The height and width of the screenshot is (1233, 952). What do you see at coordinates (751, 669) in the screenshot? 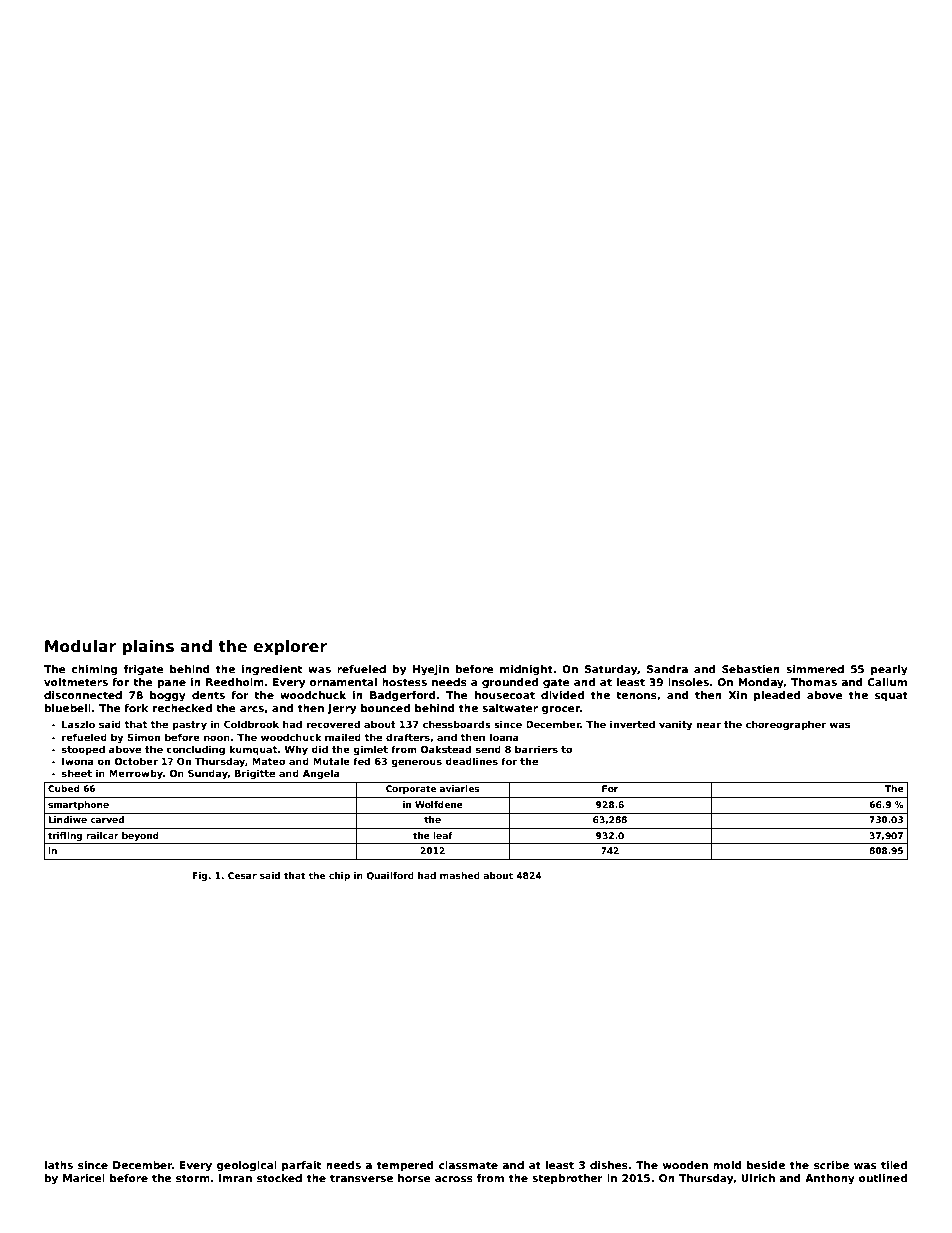
I see `Sebastien` at bounding box center [751, 669].
